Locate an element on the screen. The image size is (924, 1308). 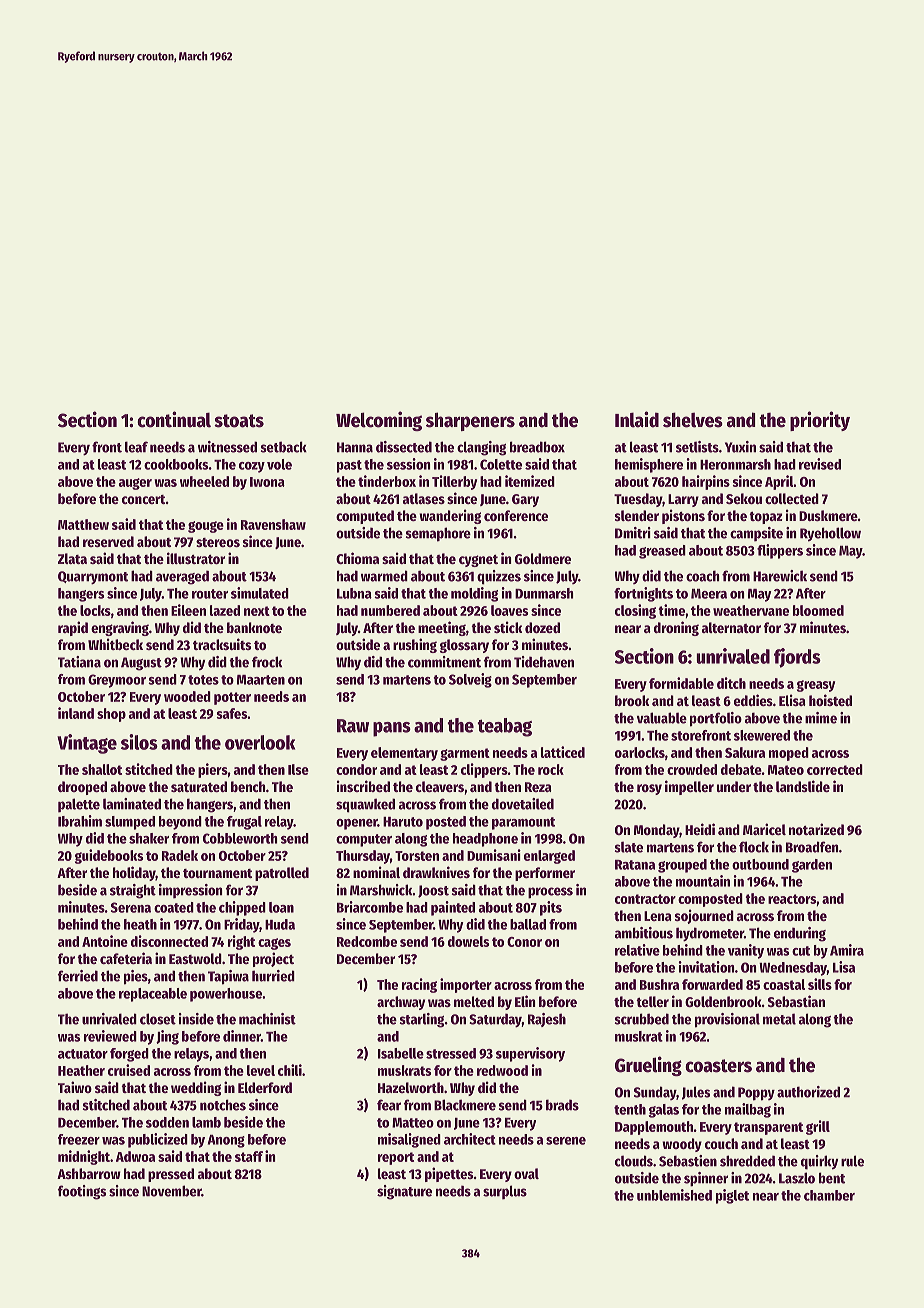
palette is located at coordinates (79, 805).
